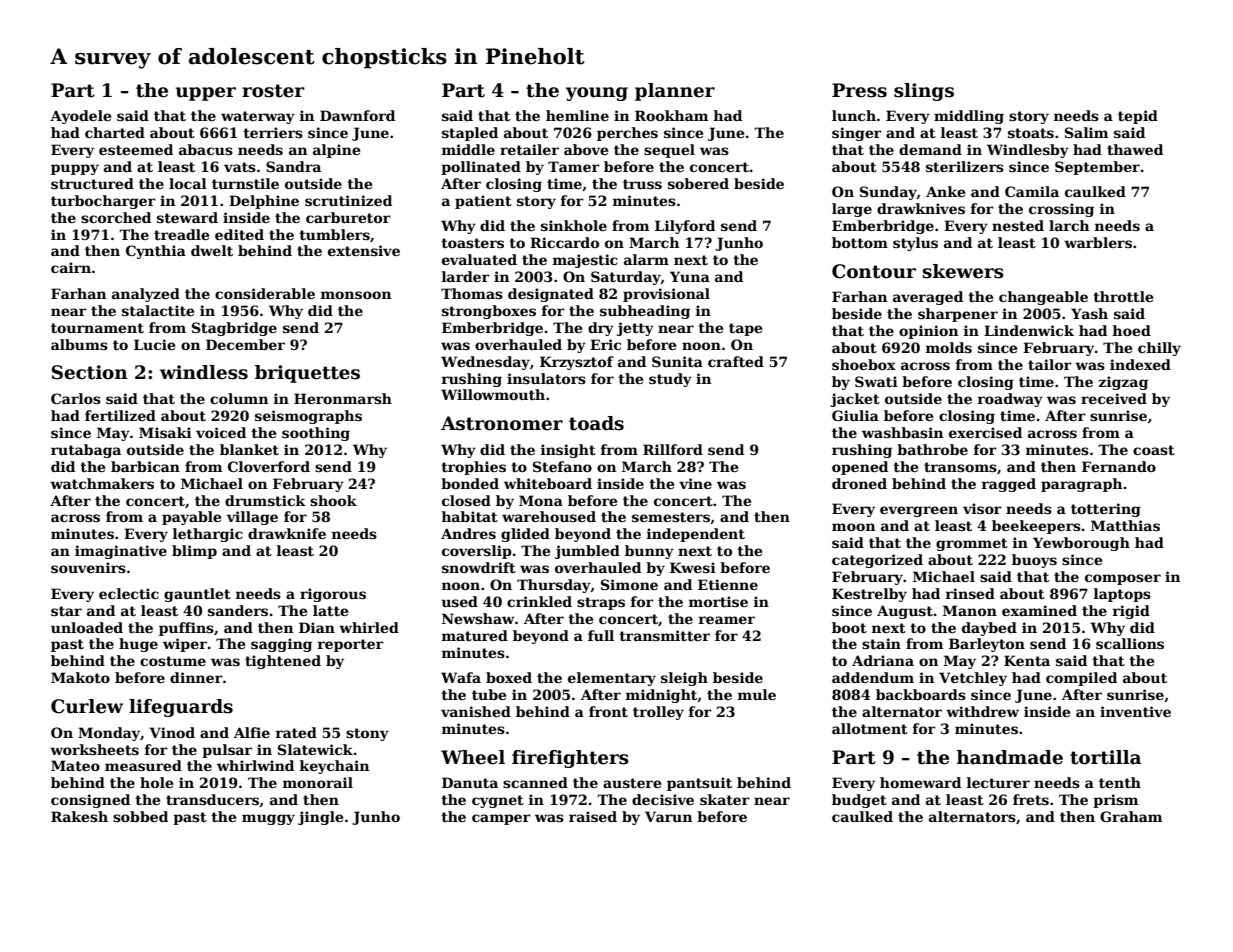  What do you see at coordinates (206, 94) in the screenshot?
I see `upper` at bounding box center [206, 94].
